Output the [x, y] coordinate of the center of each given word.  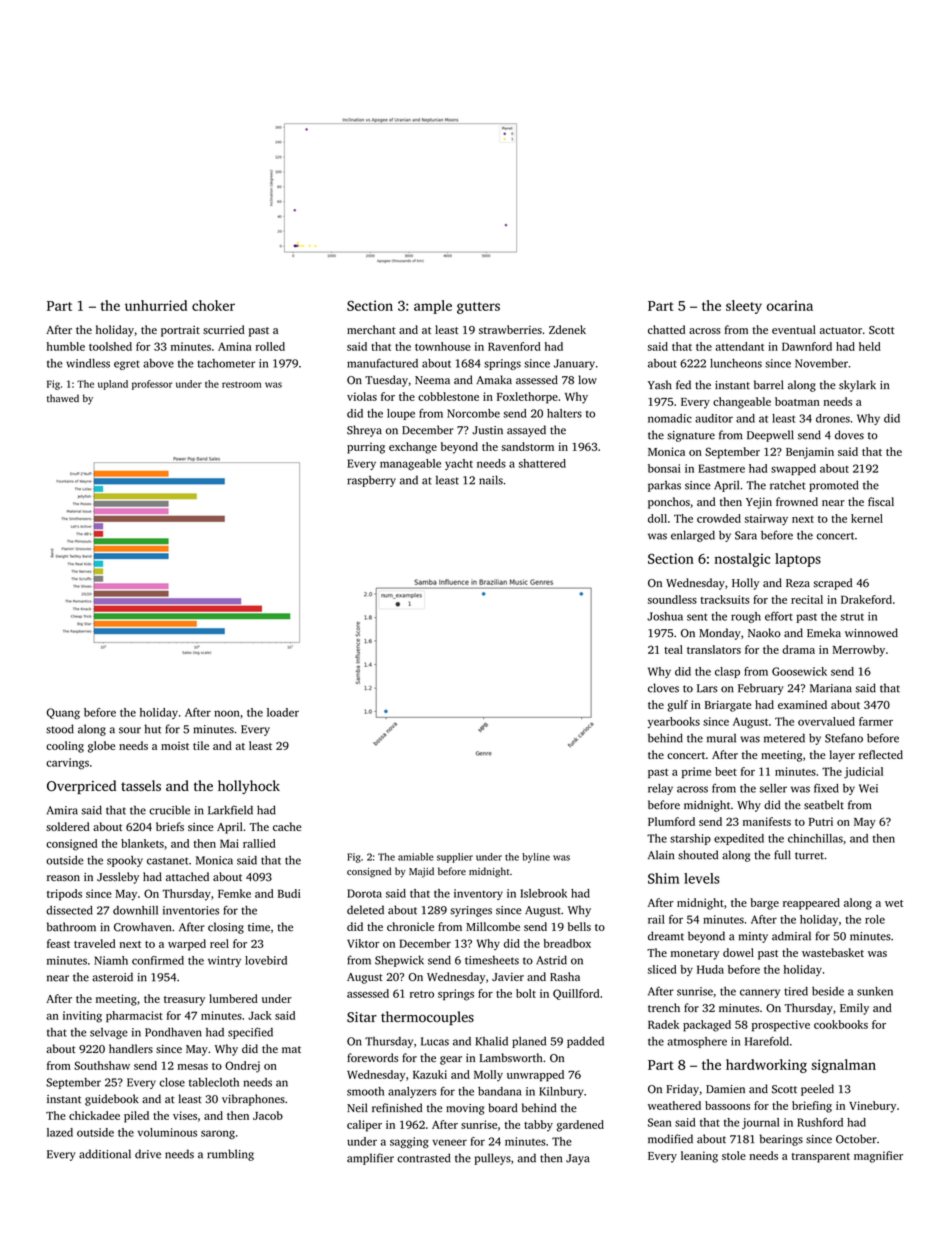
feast [58, 943]
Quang [63, 714]
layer [842, 756]
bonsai [664, 468]
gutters [478, 308]
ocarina [790, 305]
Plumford [671, 821]
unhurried [156, 305]
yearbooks [674, 722]
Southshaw [102, 1065]
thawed [63, 398]
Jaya [578, 1159]
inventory [478, 894]
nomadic [670, 418]
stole [734, 1155]
